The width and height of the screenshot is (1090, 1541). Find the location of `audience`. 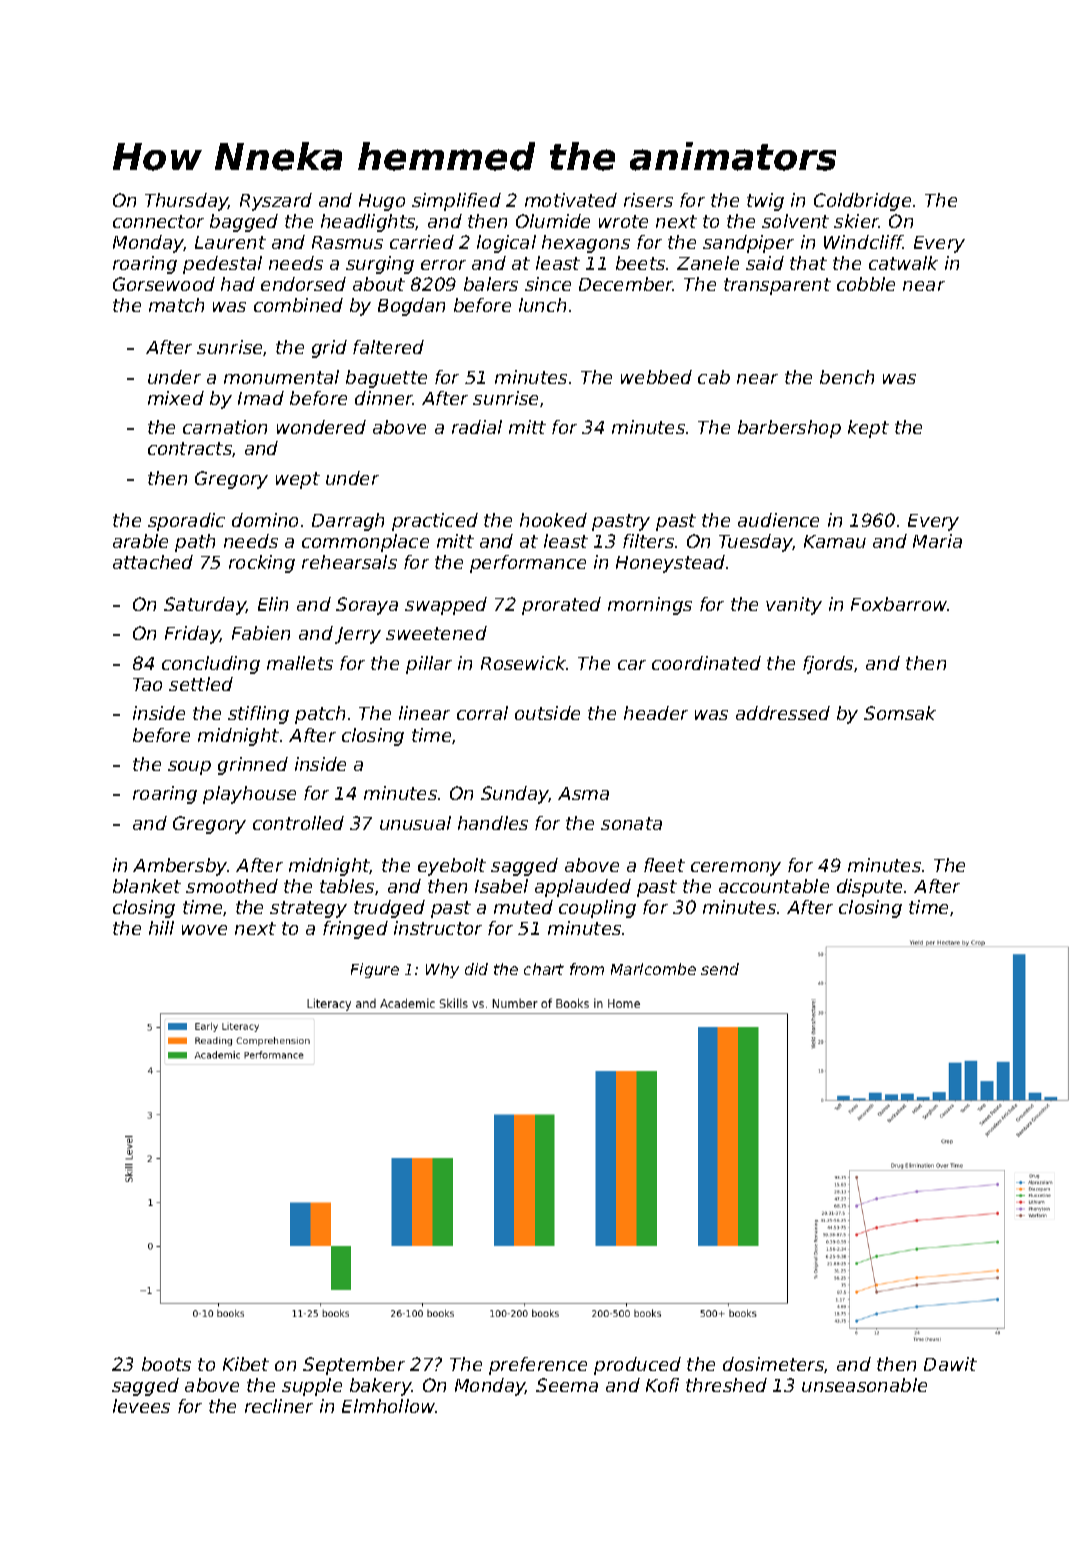

audience is located at coordinates (778, 520).
